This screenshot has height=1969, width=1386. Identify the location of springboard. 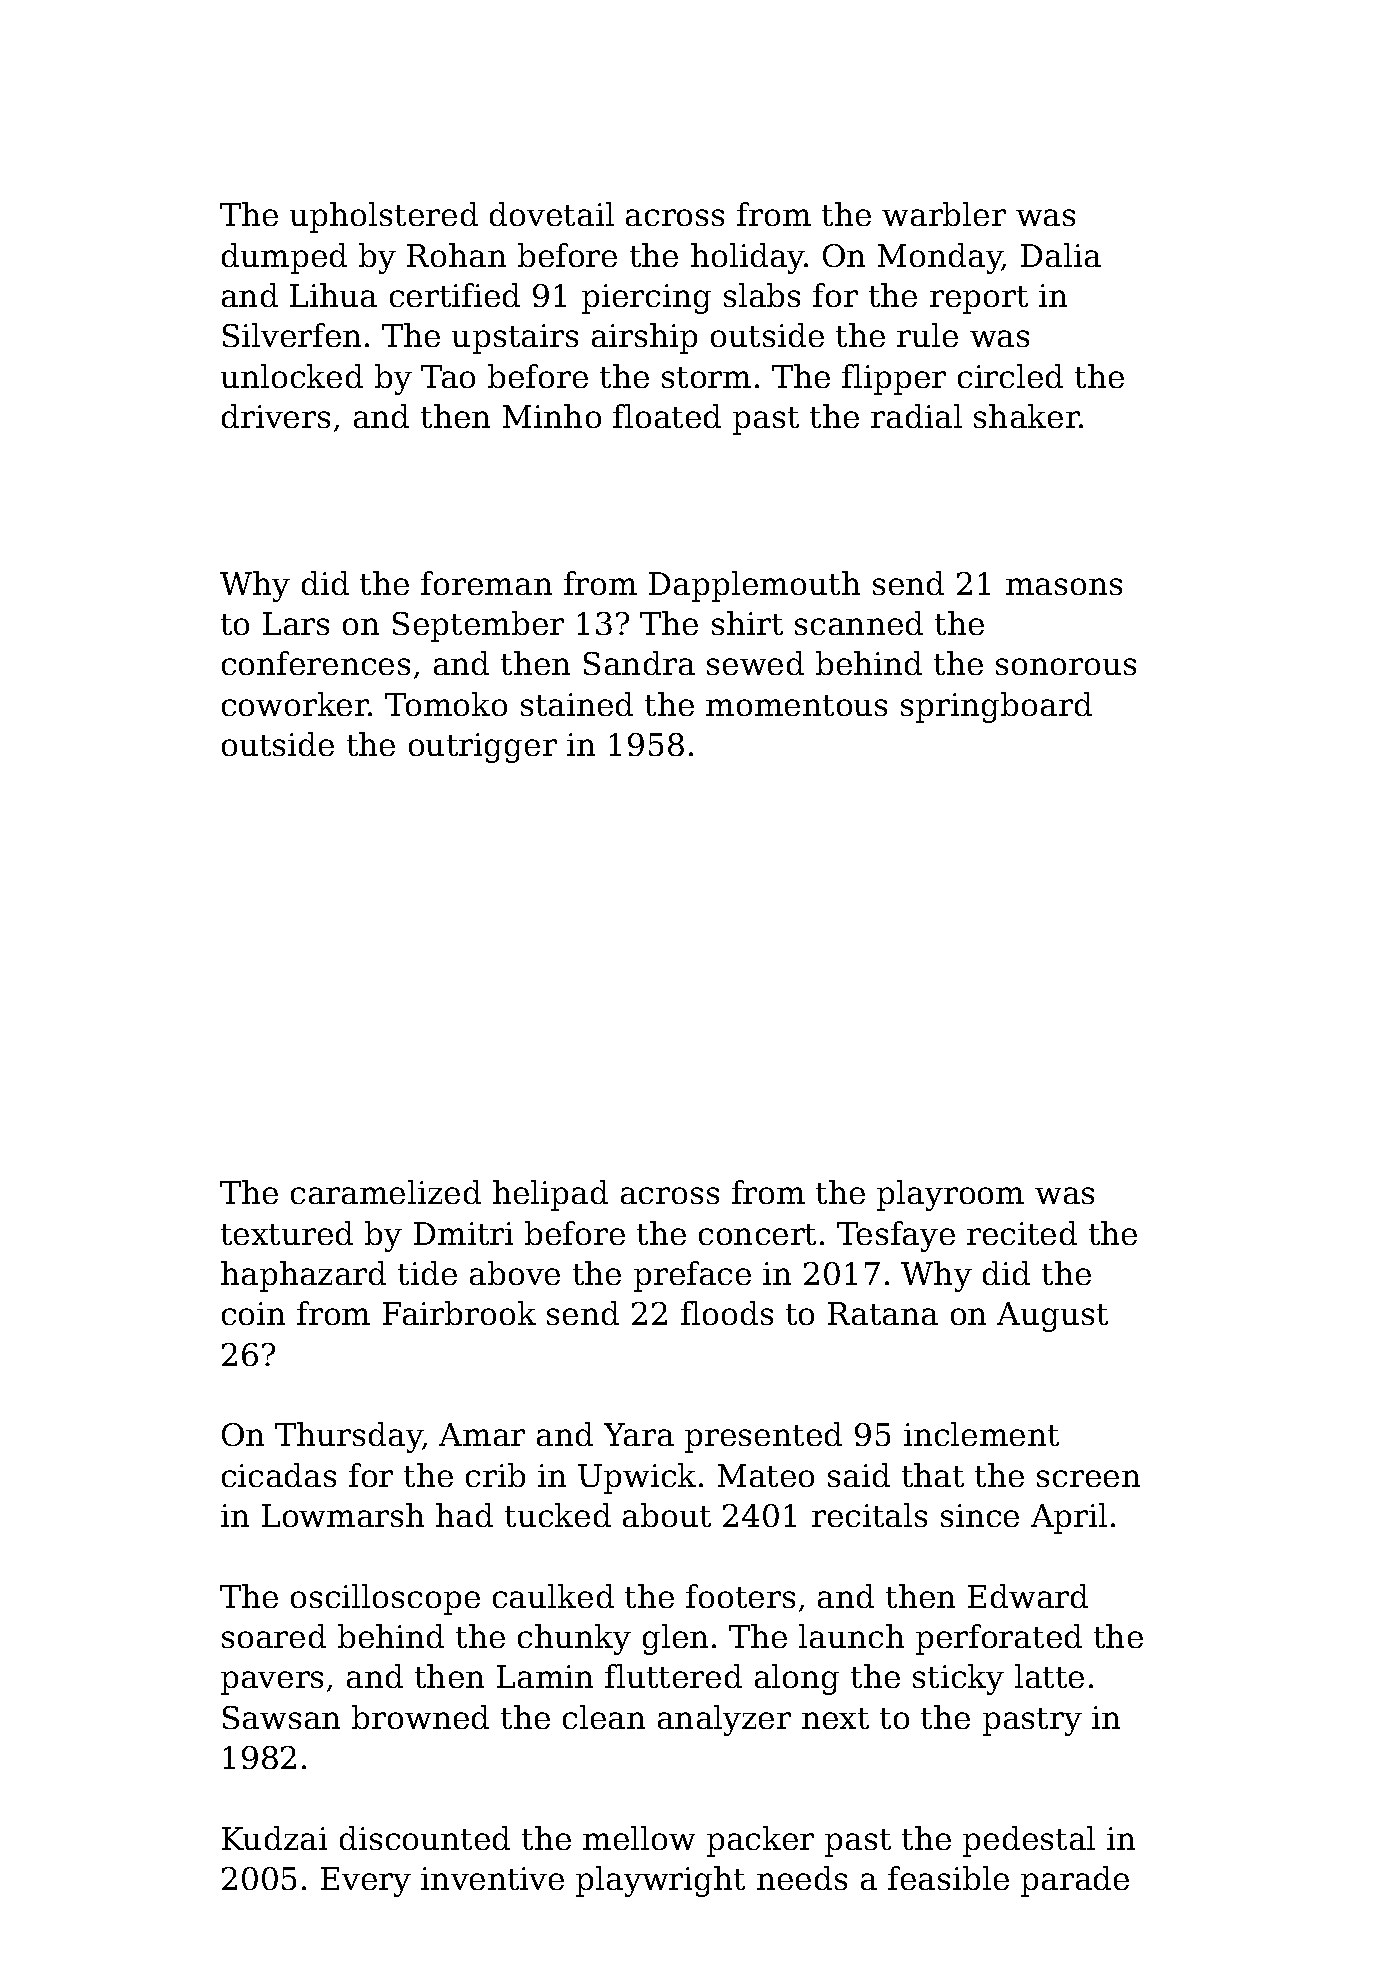
(996, 707).
